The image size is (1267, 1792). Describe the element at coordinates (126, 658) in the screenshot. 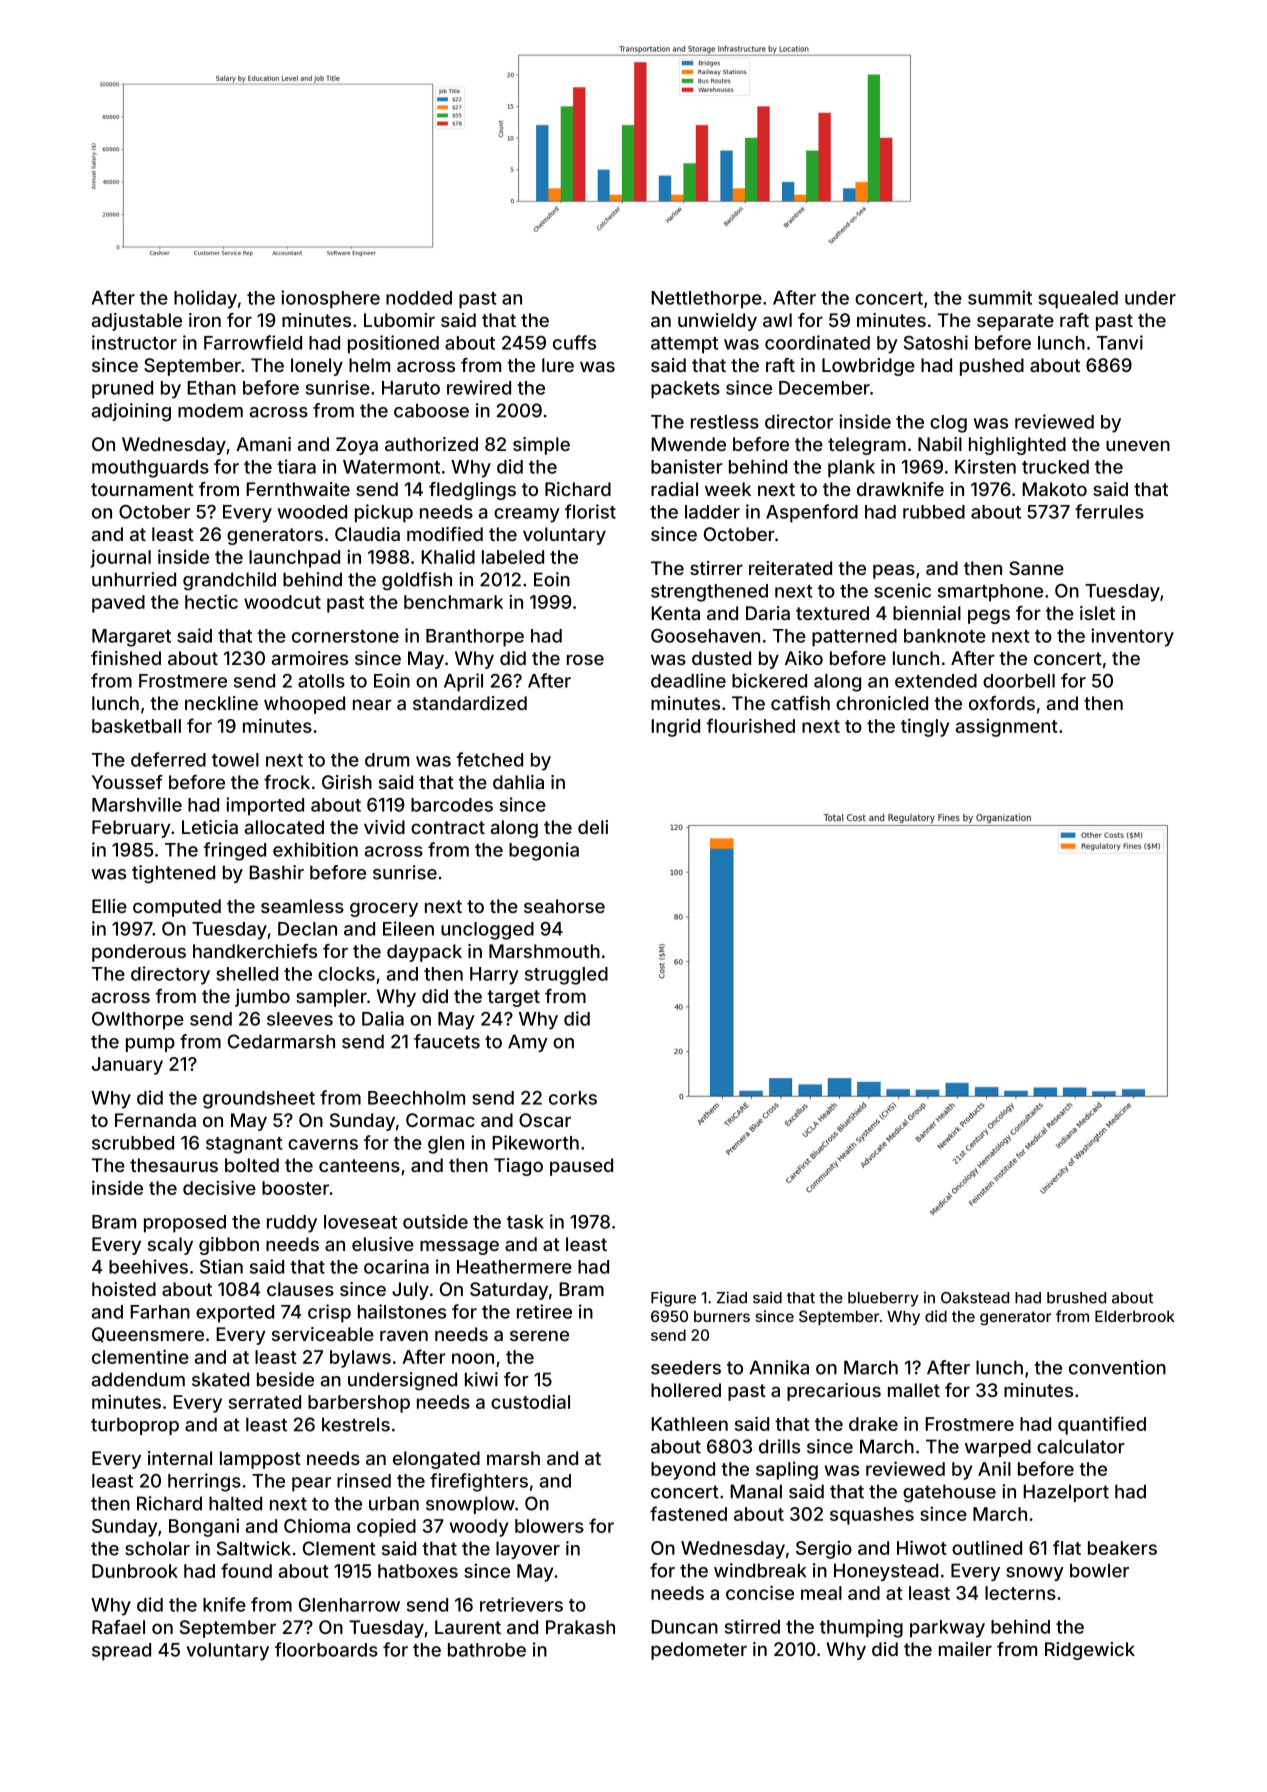

I see `finished` at that location.
